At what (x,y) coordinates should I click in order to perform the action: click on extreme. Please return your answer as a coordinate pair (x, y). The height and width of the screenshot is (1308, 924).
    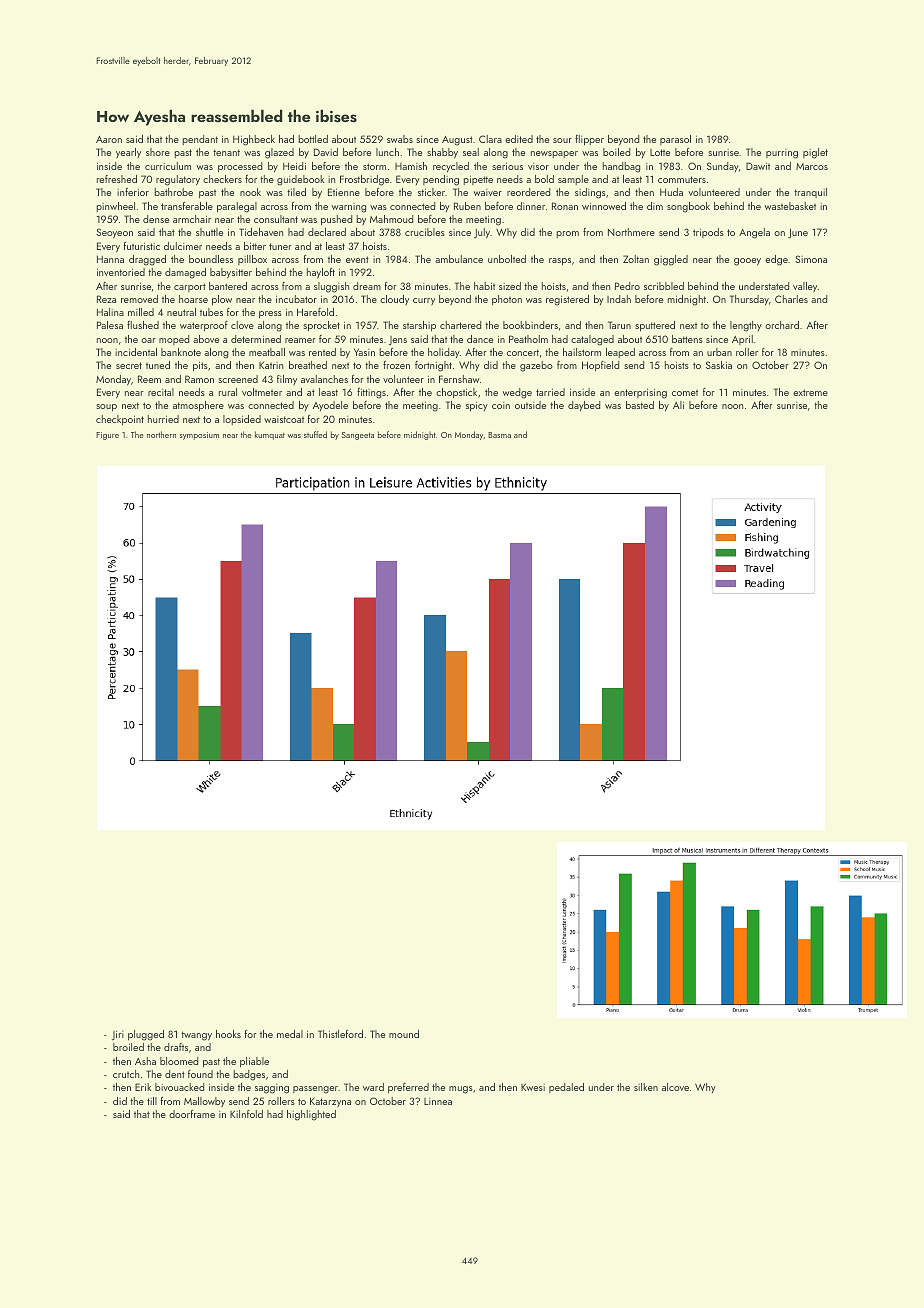
    Looking at the image, I should click on (810, 392).
